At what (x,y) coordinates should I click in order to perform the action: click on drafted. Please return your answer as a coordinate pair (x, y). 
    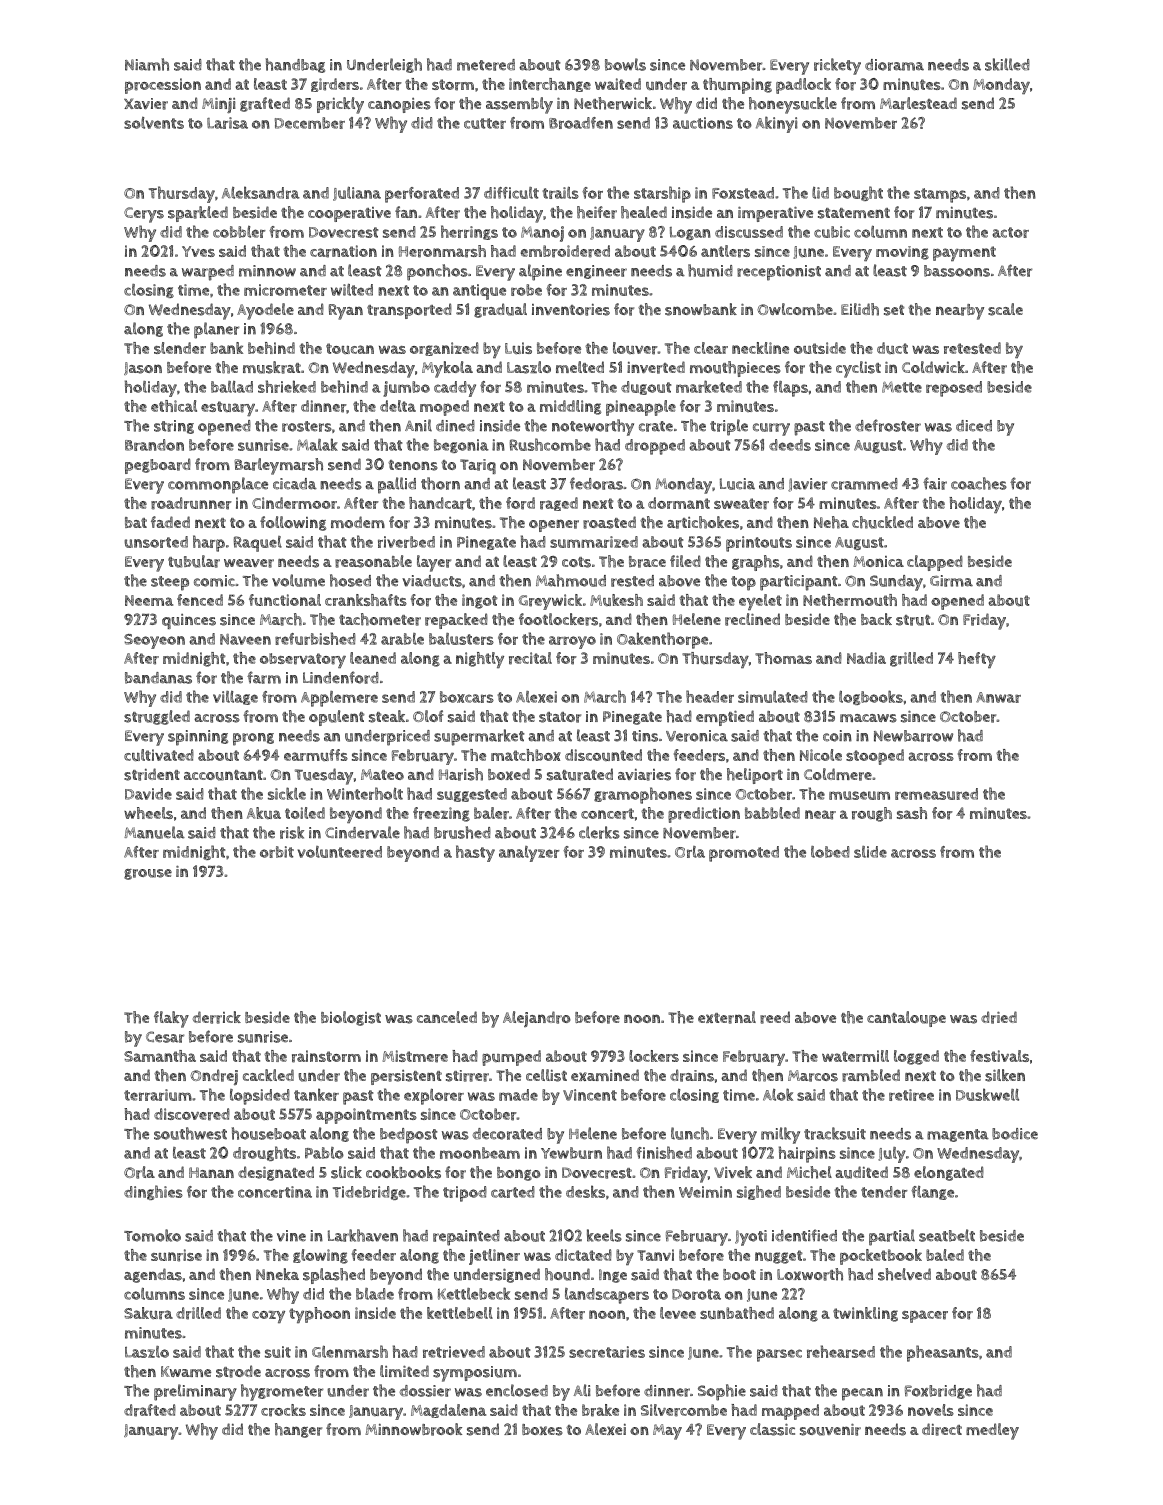
    Looking at the image, I should click on (150, 1410).
